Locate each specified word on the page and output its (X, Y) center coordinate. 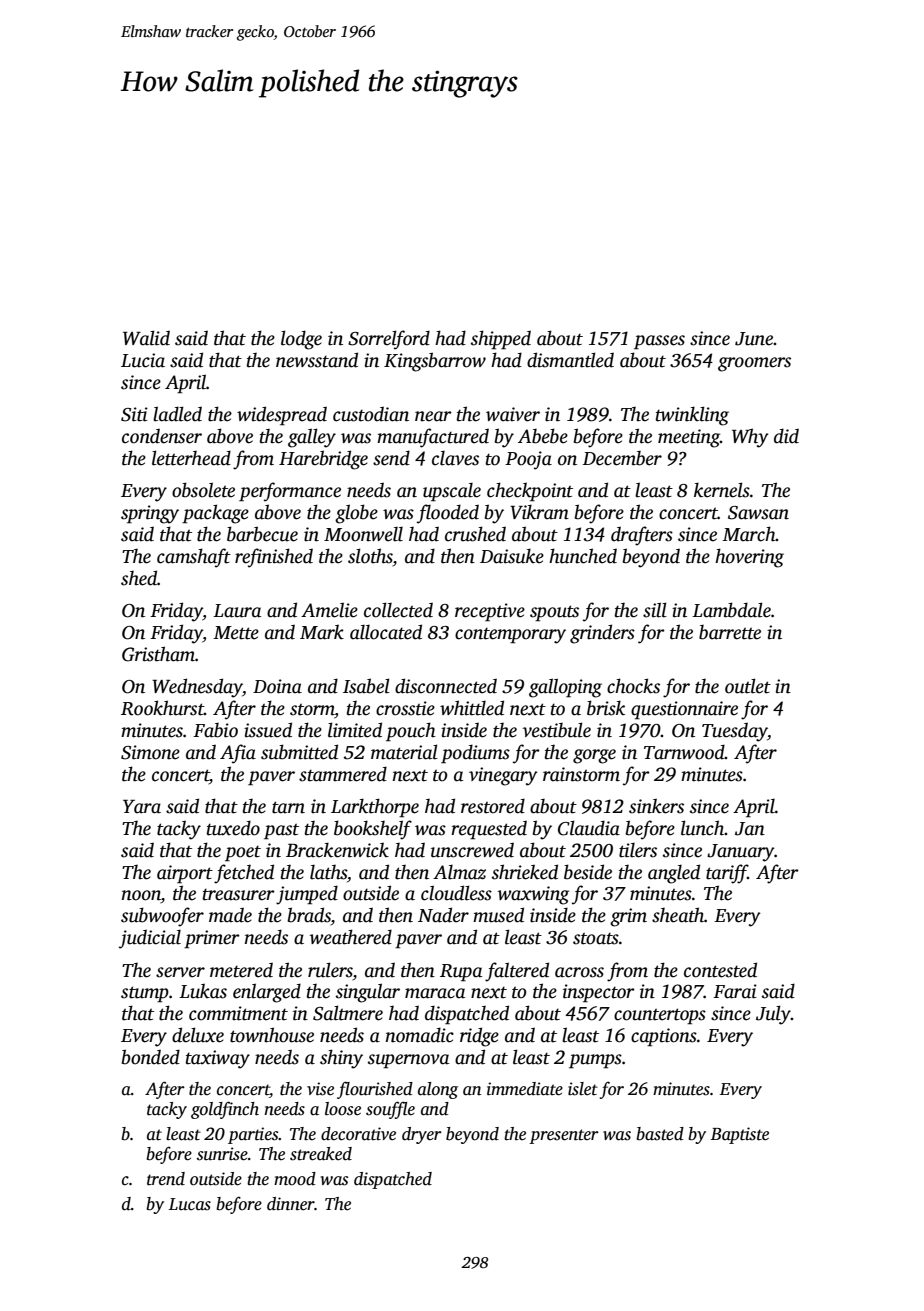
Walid (146, 338)
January (741, 853)
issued (268, 730)
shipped (501, 340)
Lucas (190, 1204)
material (404, 752)
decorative (358, 1134)
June (754, 339)
